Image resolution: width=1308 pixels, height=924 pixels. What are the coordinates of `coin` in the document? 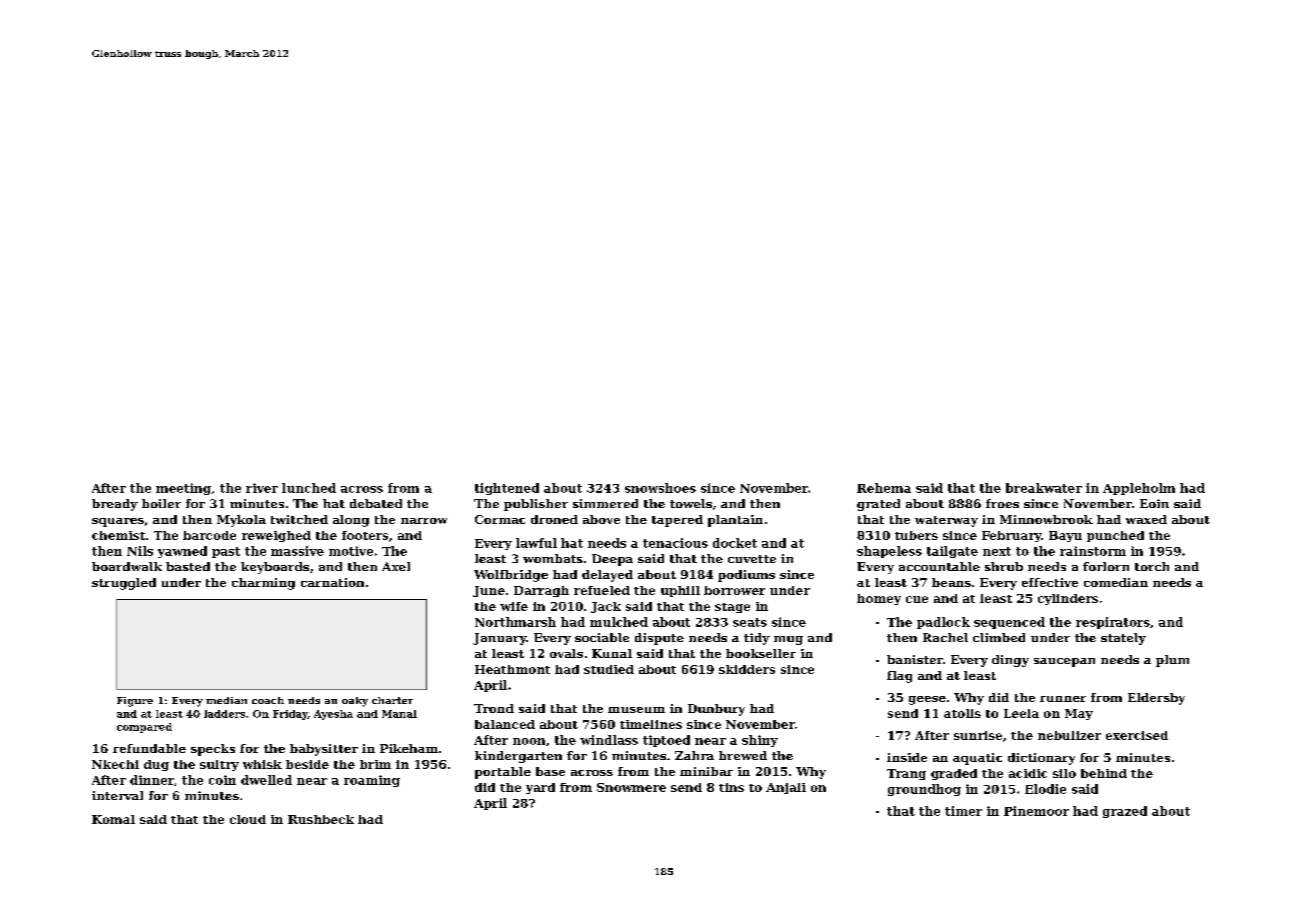 It's located at (222, 780).
